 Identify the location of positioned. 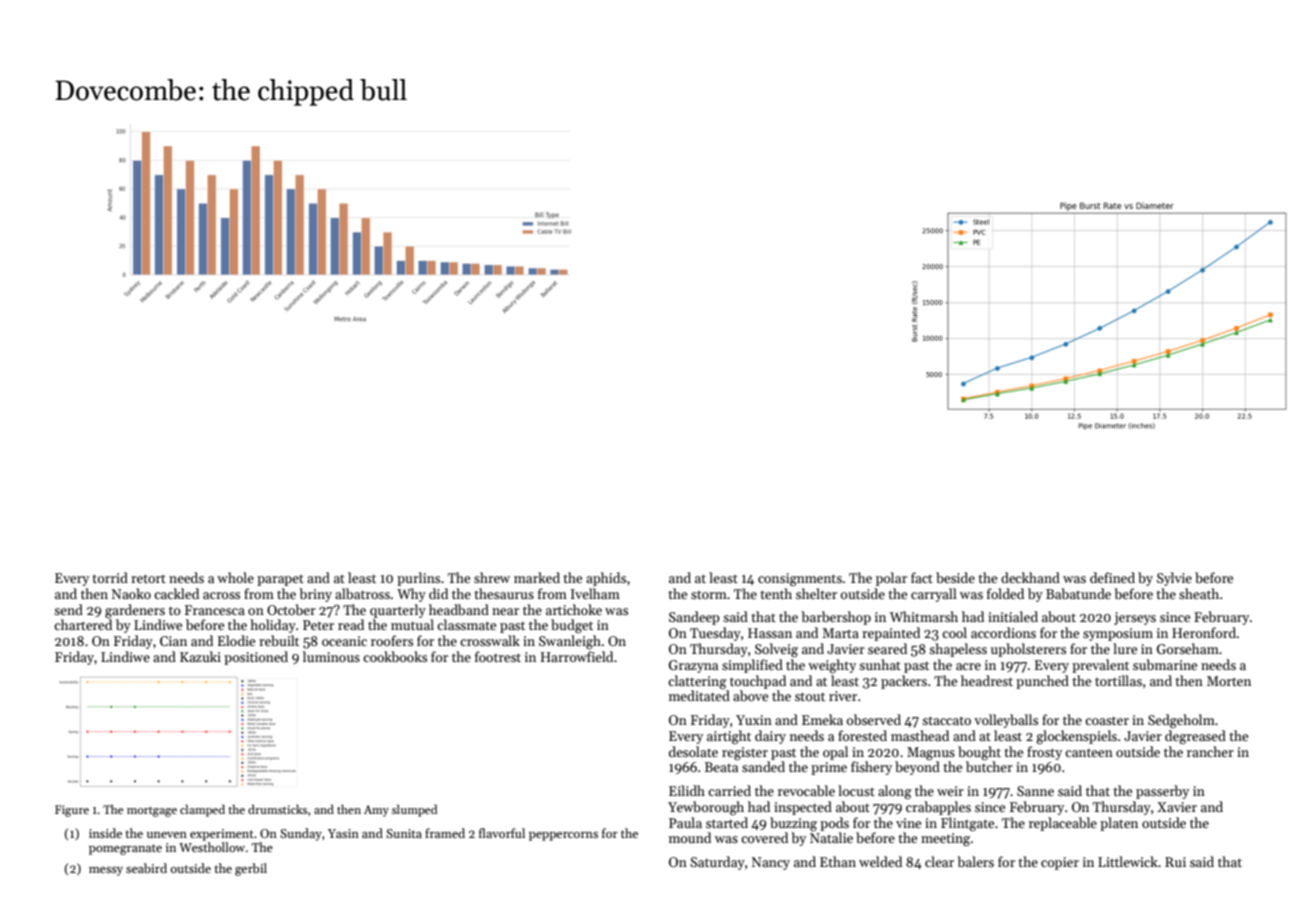
(256, 658).
